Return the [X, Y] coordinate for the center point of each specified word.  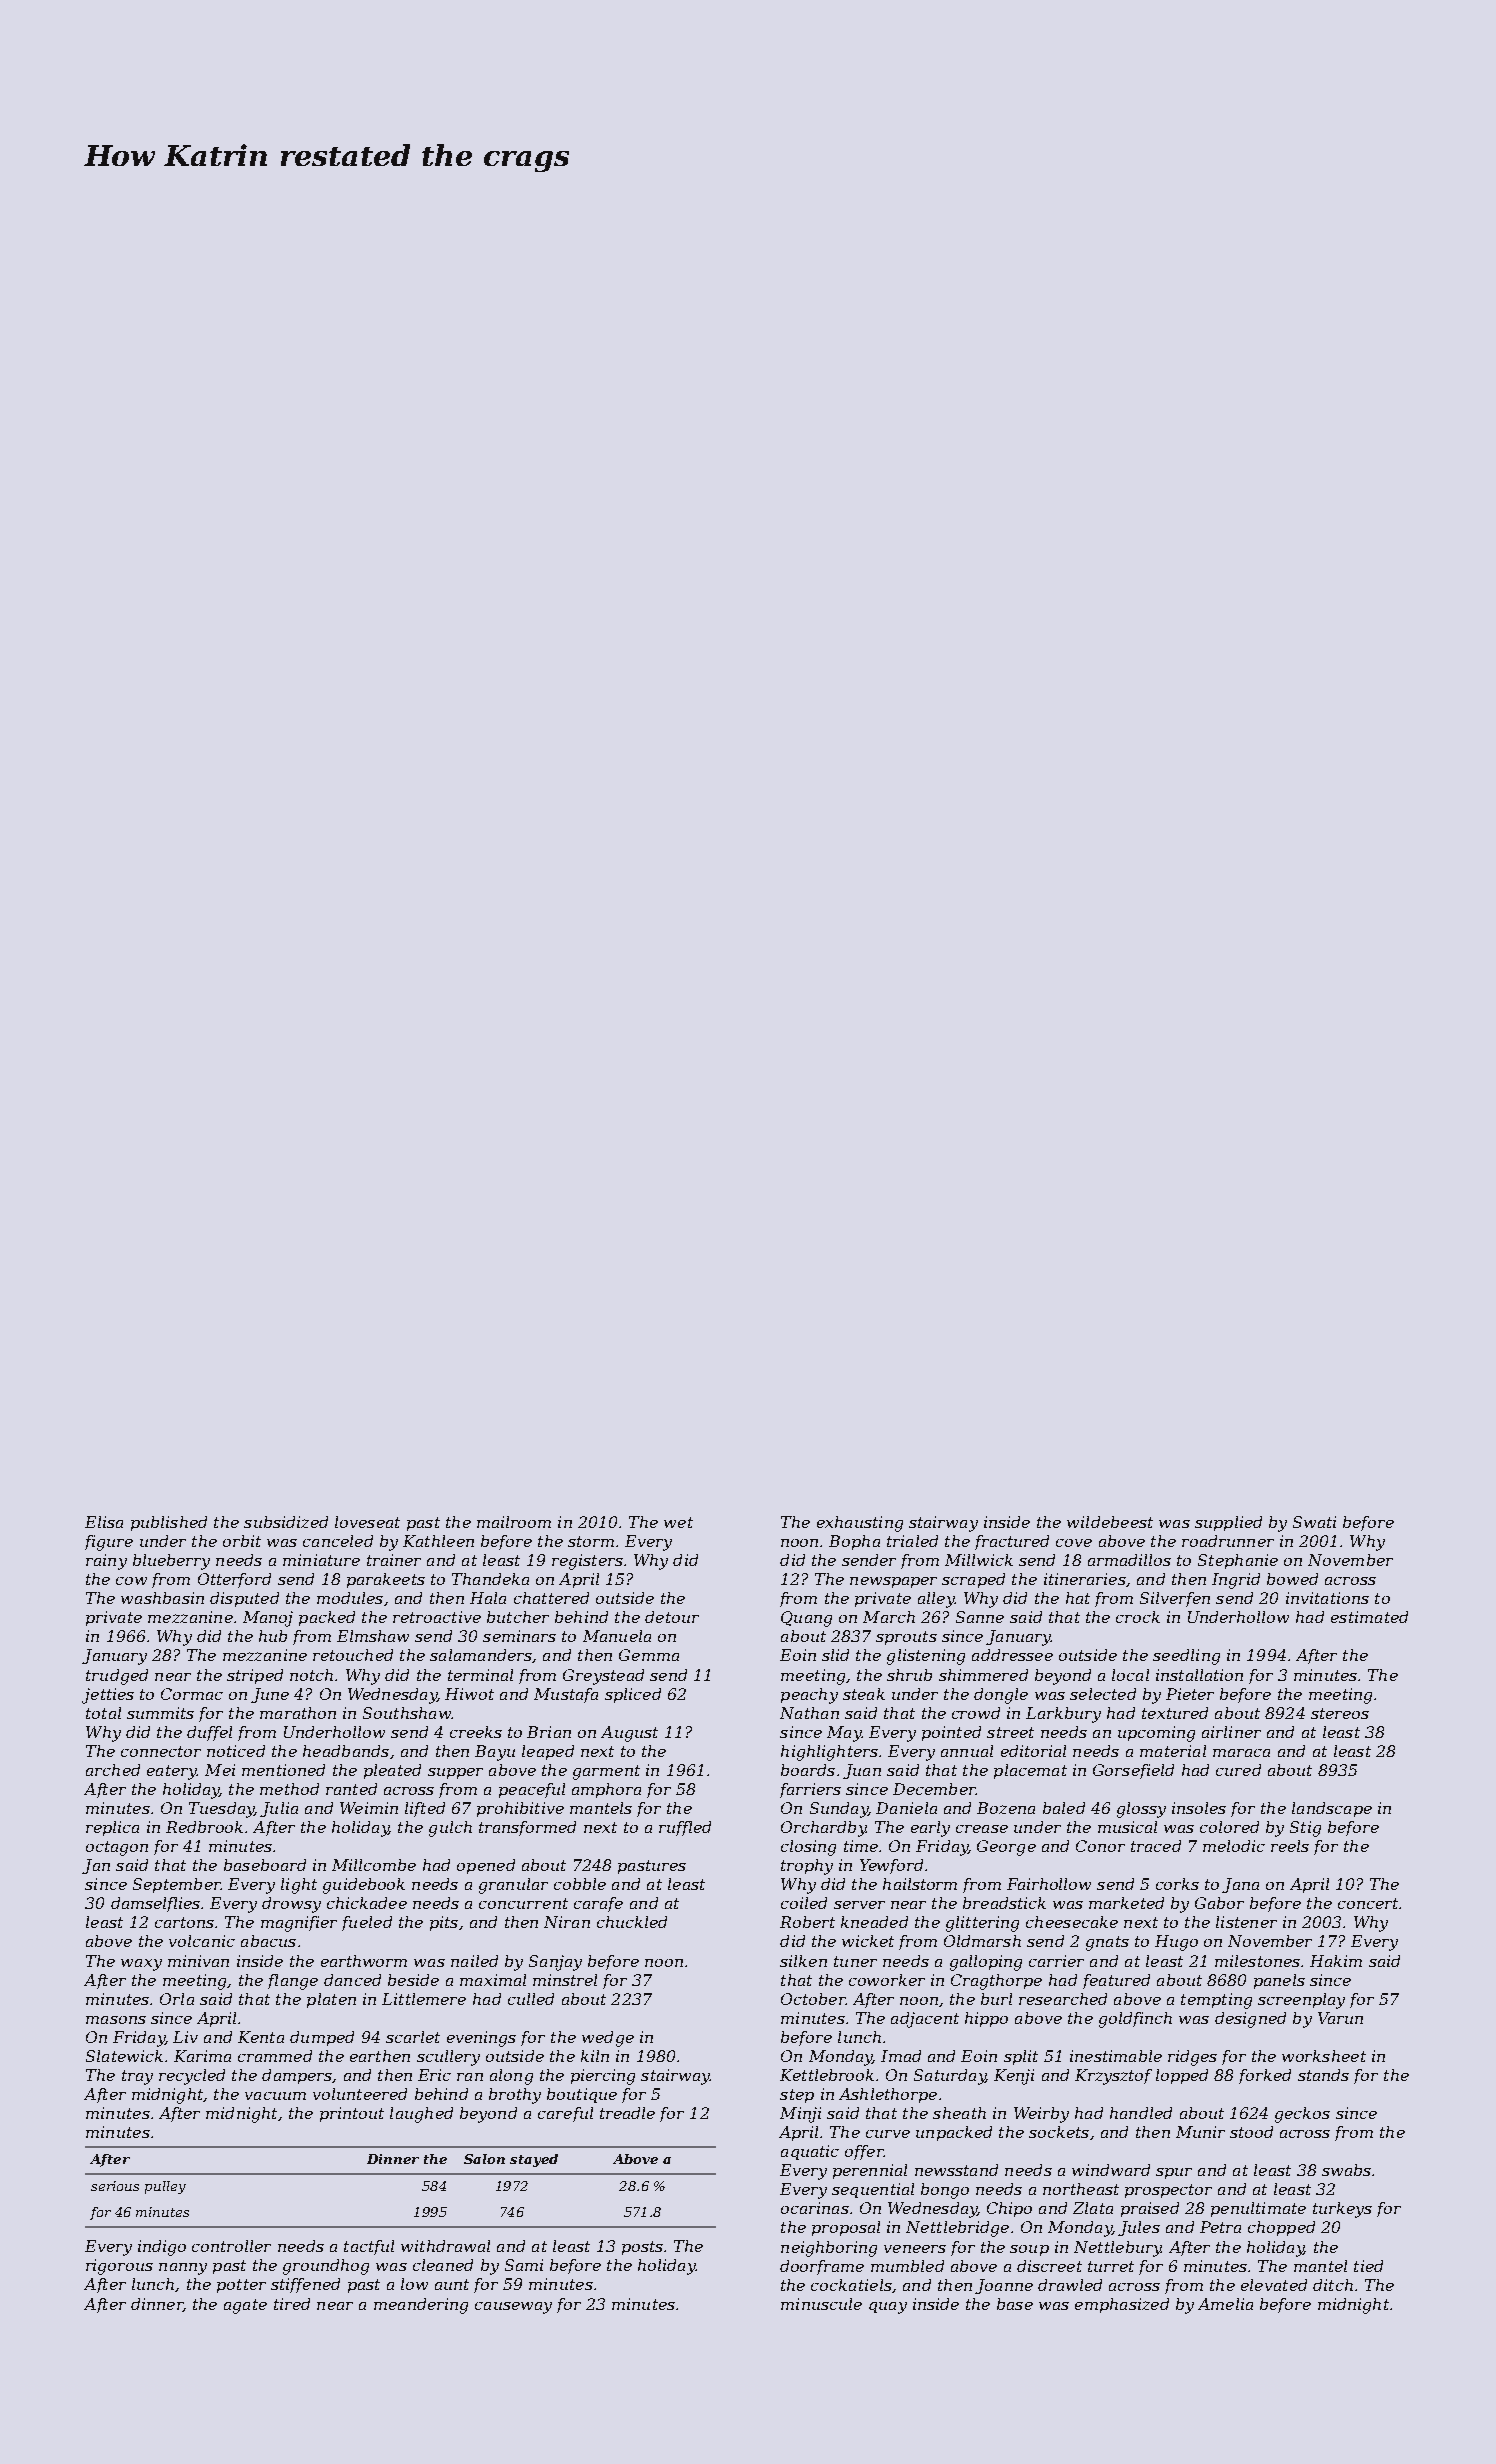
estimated [1369, 1617]
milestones [1257, 1961]
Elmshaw [373, 1636]
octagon [117, 1848]
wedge [608, 2039]
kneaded [874, 1922]
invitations [1327, 1598]
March [889, 1617]
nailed [474, 1961]
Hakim [1336, 1961]
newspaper [893, 1582]
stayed [534, 2160]
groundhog [326, 2267]
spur [1174, 2173]
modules [350, 1598]
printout [352, 2114]
